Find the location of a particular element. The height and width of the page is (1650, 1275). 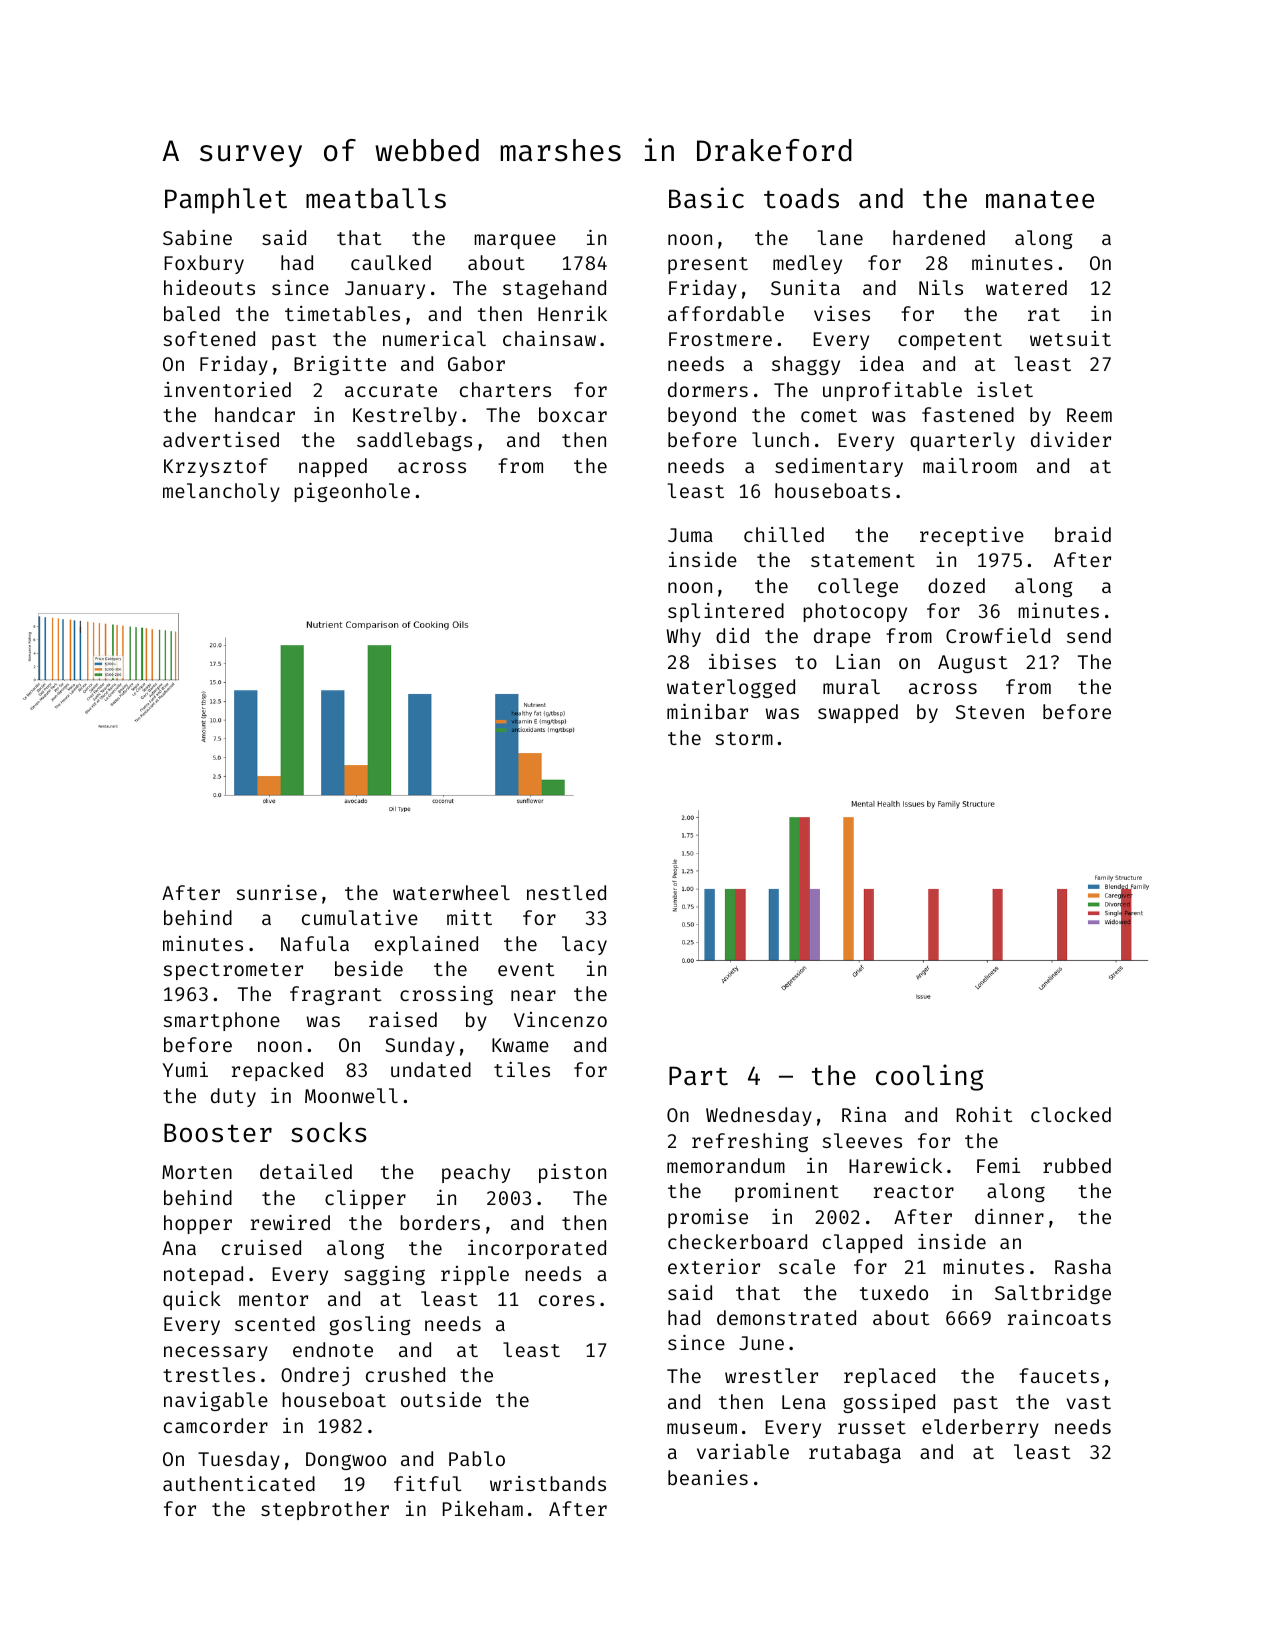

vast is located at coordinates (1089, 1402).
